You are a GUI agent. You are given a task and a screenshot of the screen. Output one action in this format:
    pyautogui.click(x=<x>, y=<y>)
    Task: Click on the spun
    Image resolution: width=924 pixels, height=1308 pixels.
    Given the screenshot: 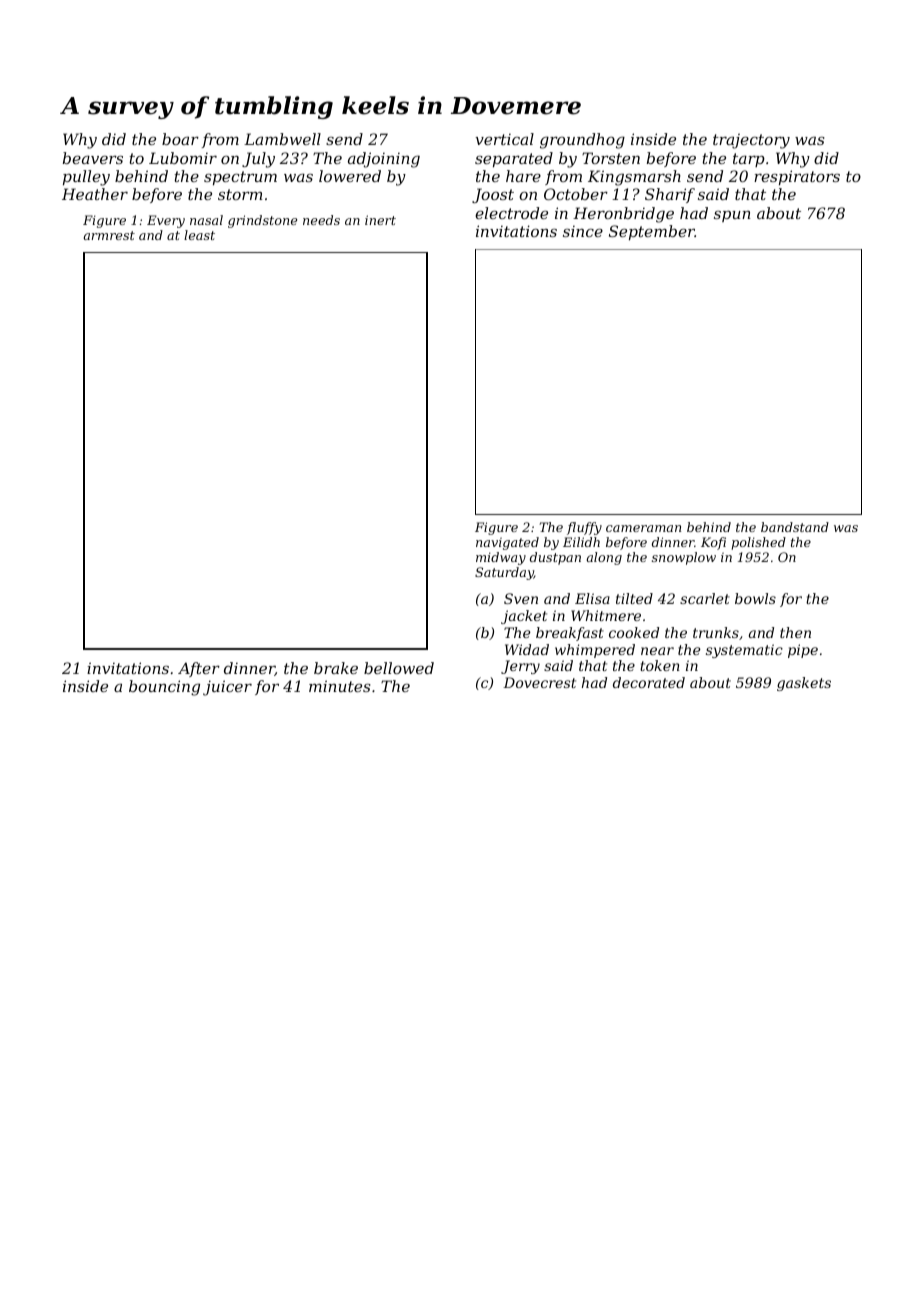 What is the action you would take?
    pyautogui.click(x=732, y=216)
